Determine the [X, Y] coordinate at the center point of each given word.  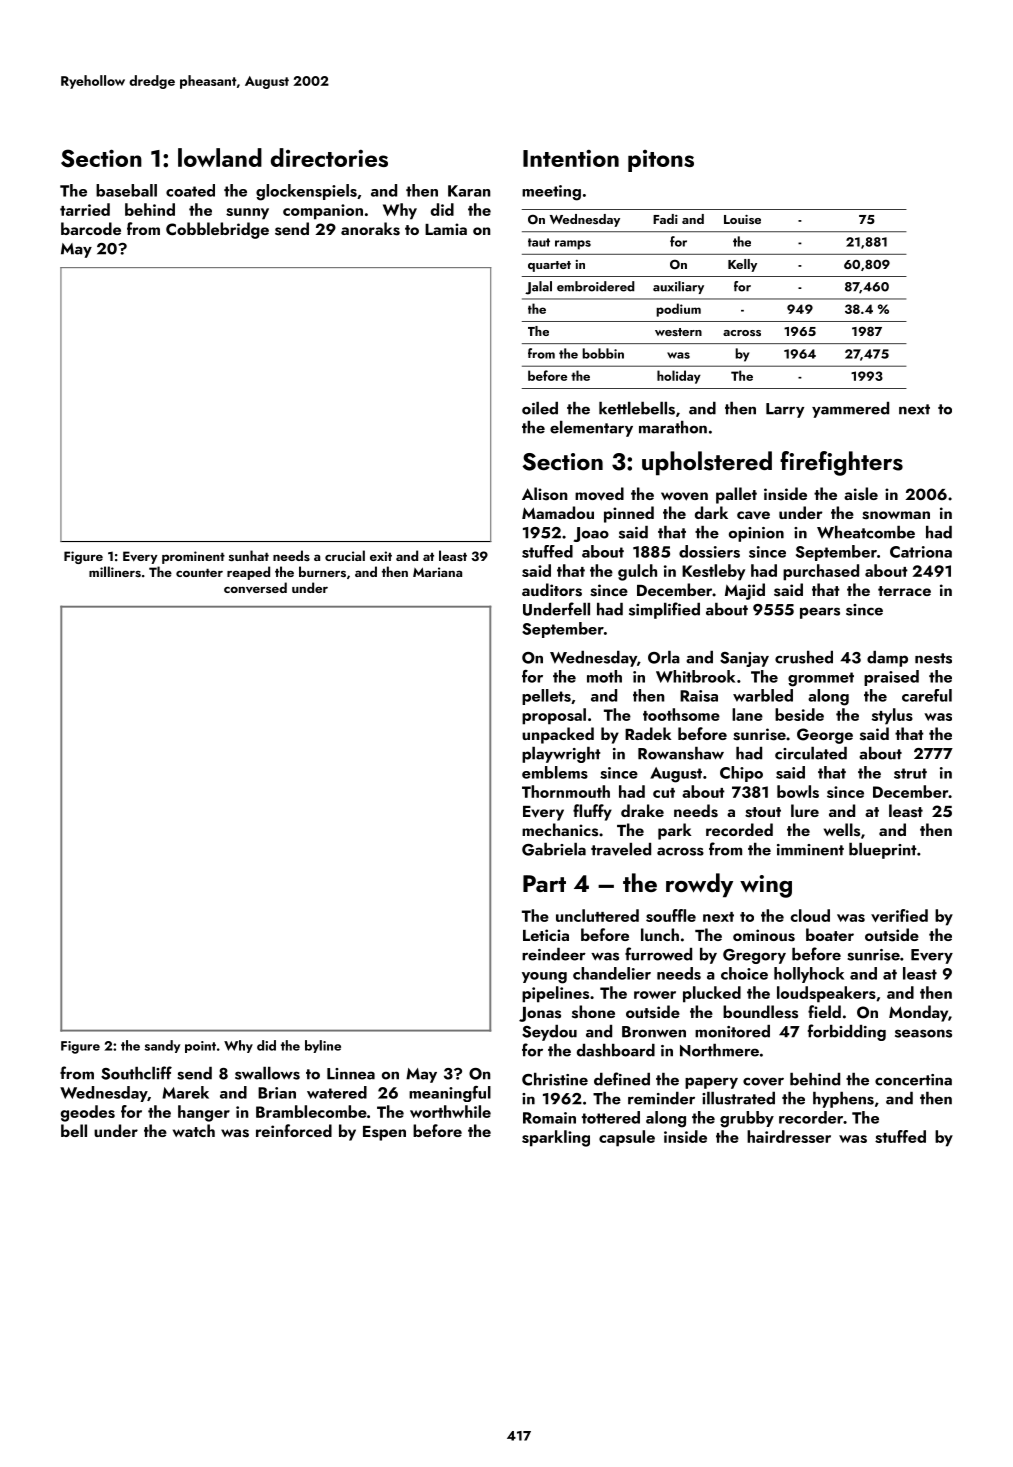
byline [323, 1046]
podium [678, 310]
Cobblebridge [217, 230]
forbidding [847, 1032]
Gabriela [554, 849]
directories [329, 157]
